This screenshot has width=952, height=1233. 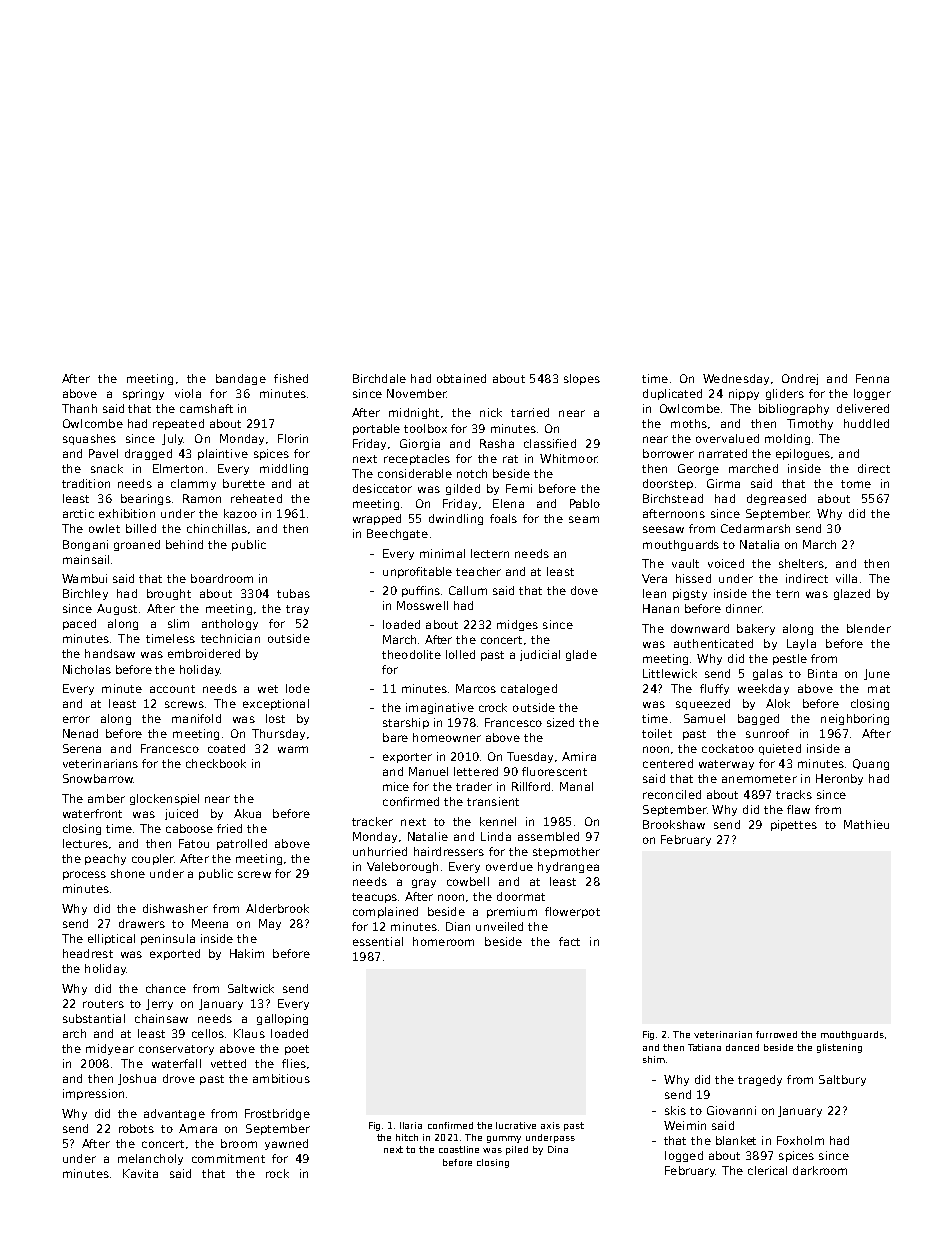 I want to click on coastline, so click(x=459, y=1149).
